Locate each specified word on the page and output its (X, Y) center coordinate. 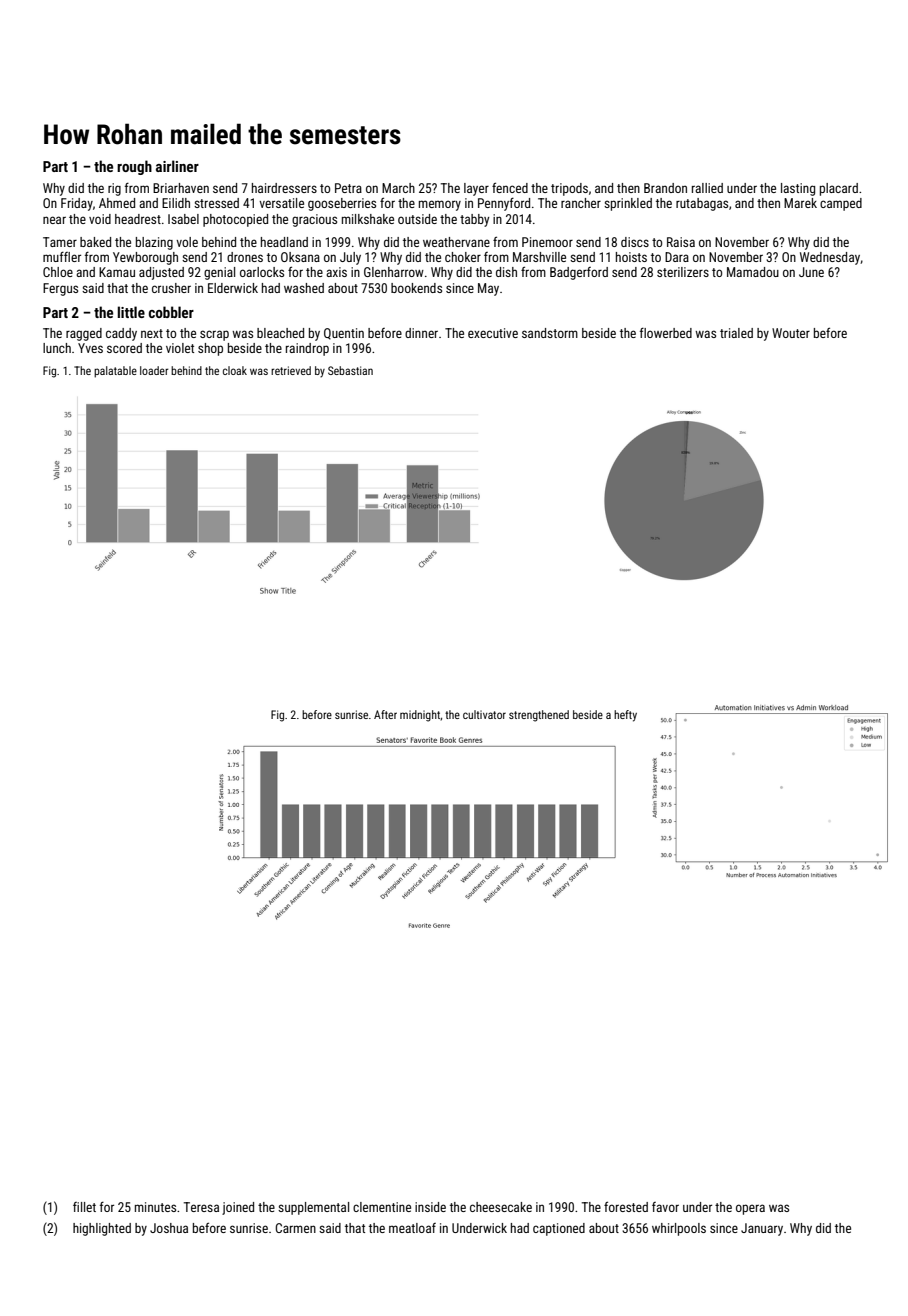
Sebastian (350, 370)
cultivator (484, 714)
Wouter (791, 333)
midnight (420, 716)
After (385, 714)
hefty (625, 716)
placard (839, 189)
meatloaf (412, 1228)
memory (440, 205)
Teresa (201, 1207)
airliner (177, 166)
